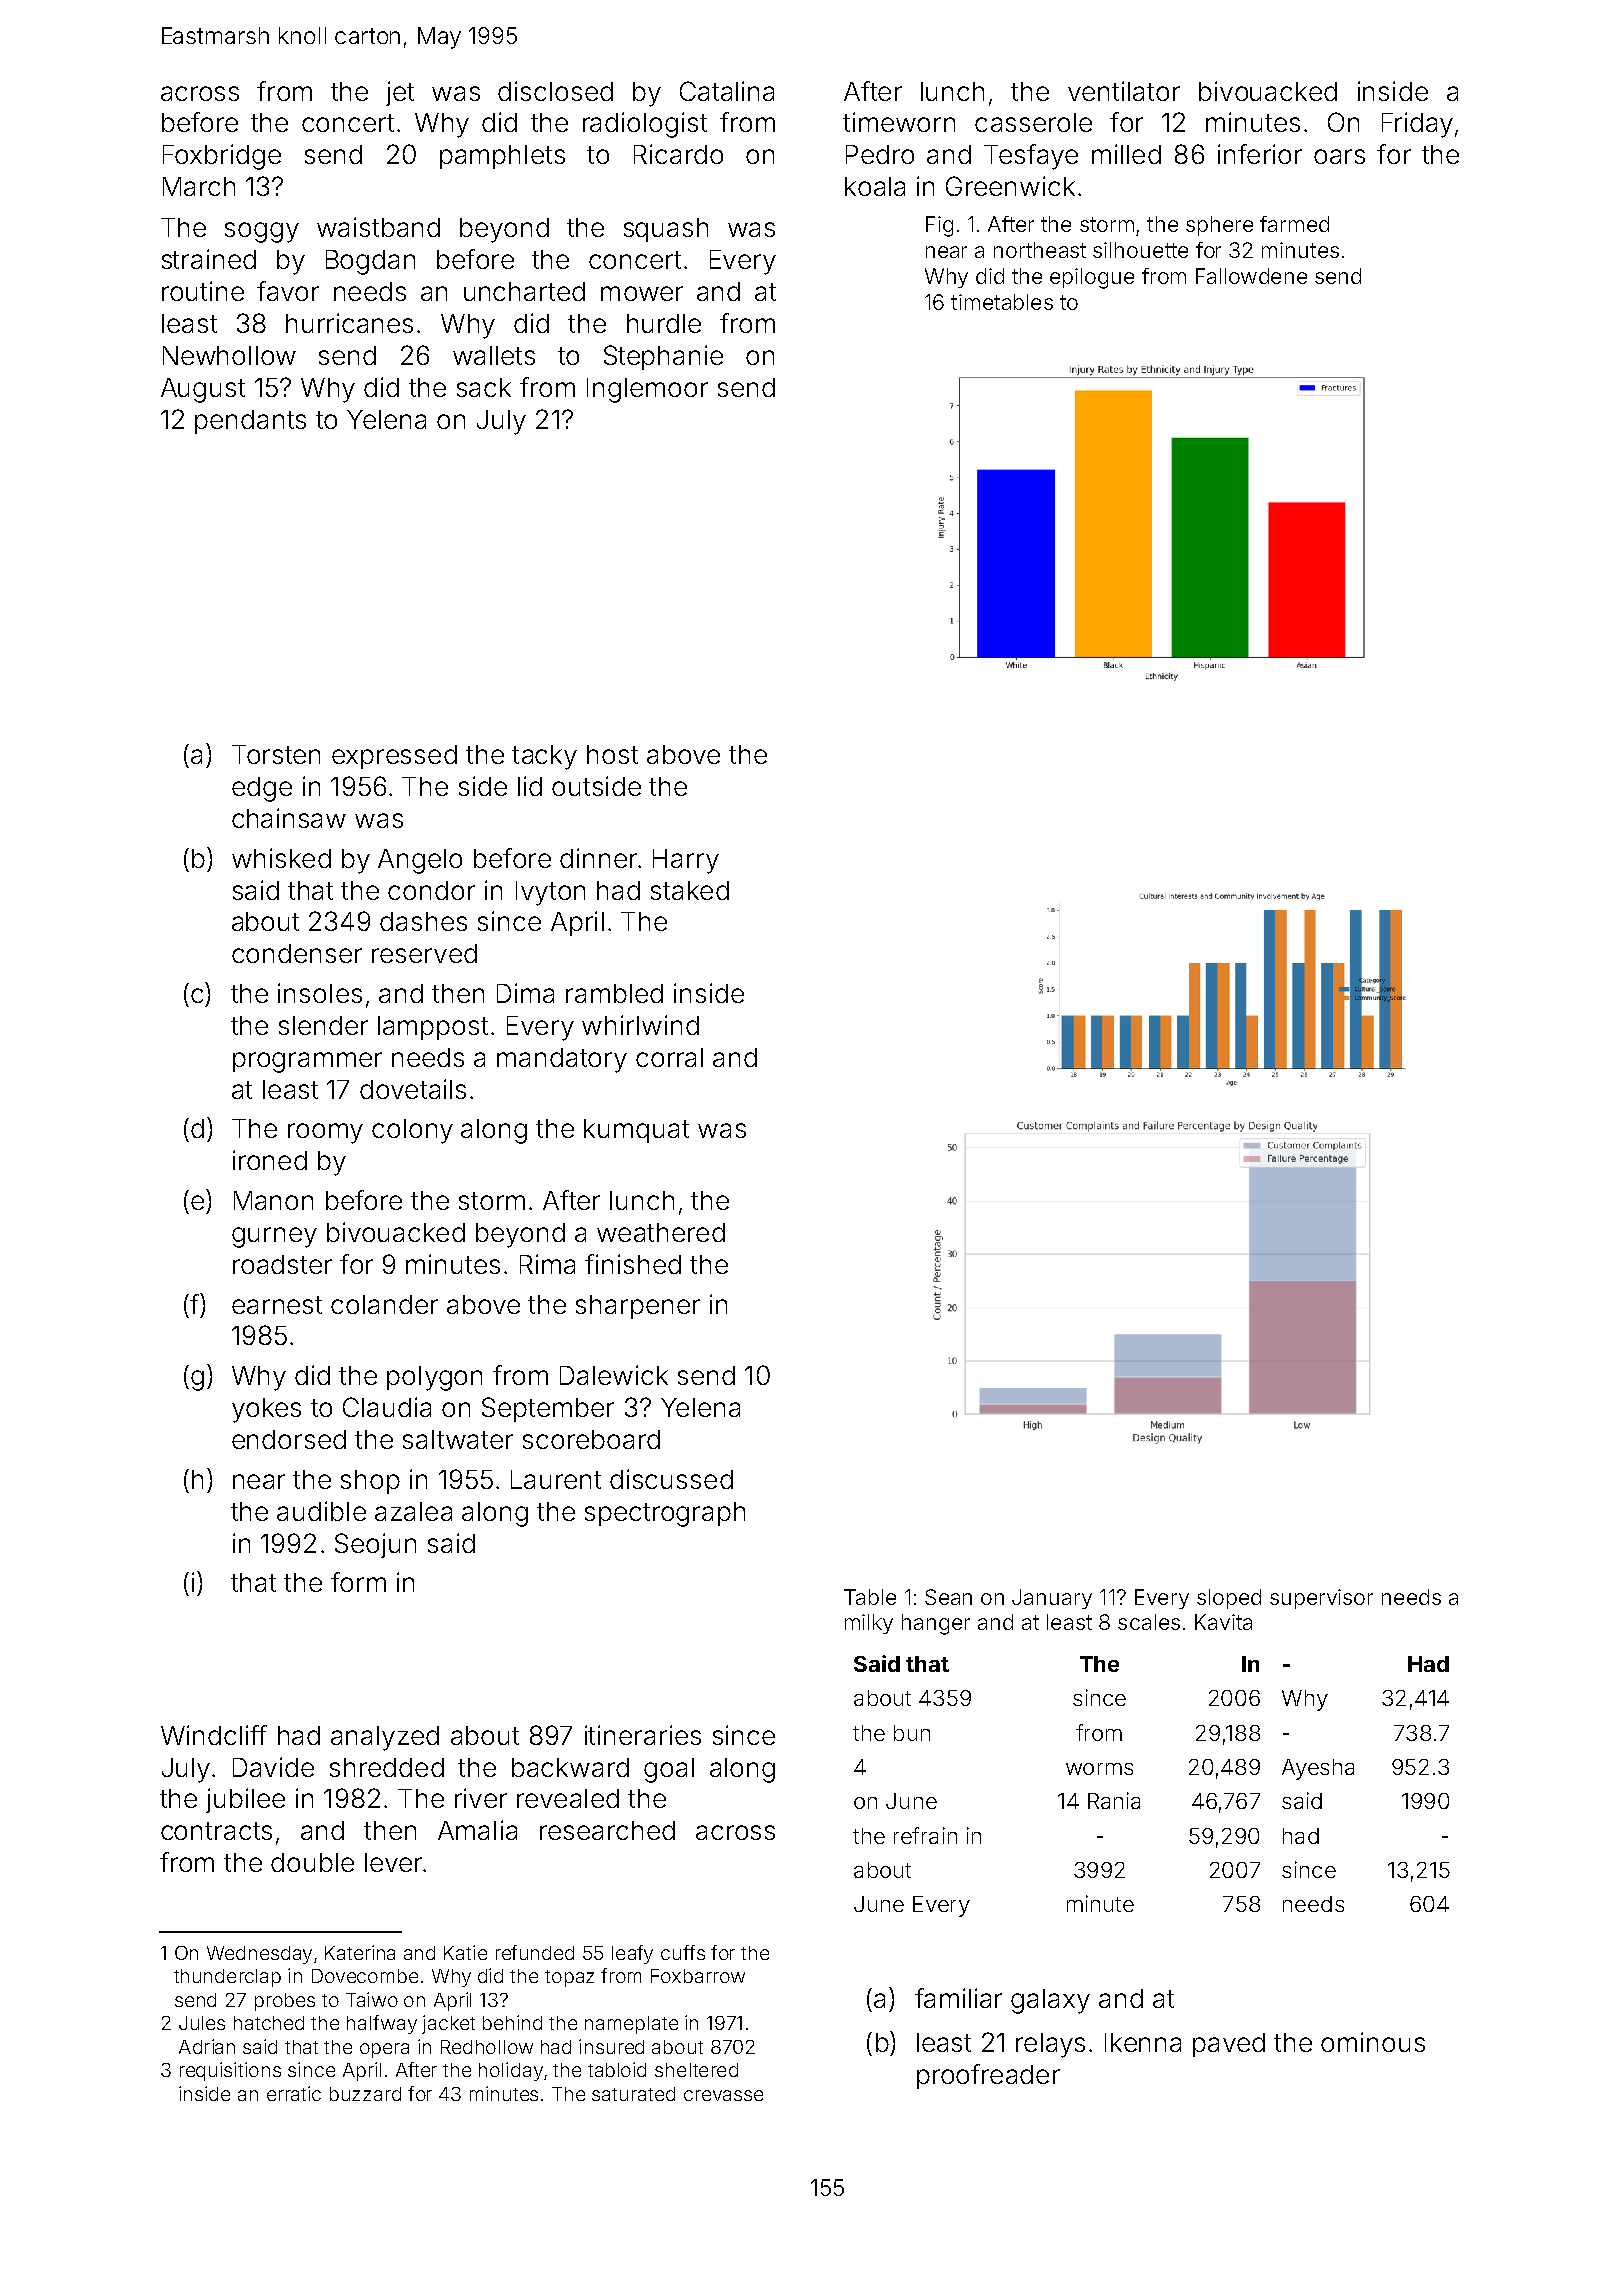  What do you see at coordinates (1033, 122) in the image?
I see `casserole` at bounding box center [1033, 122].
